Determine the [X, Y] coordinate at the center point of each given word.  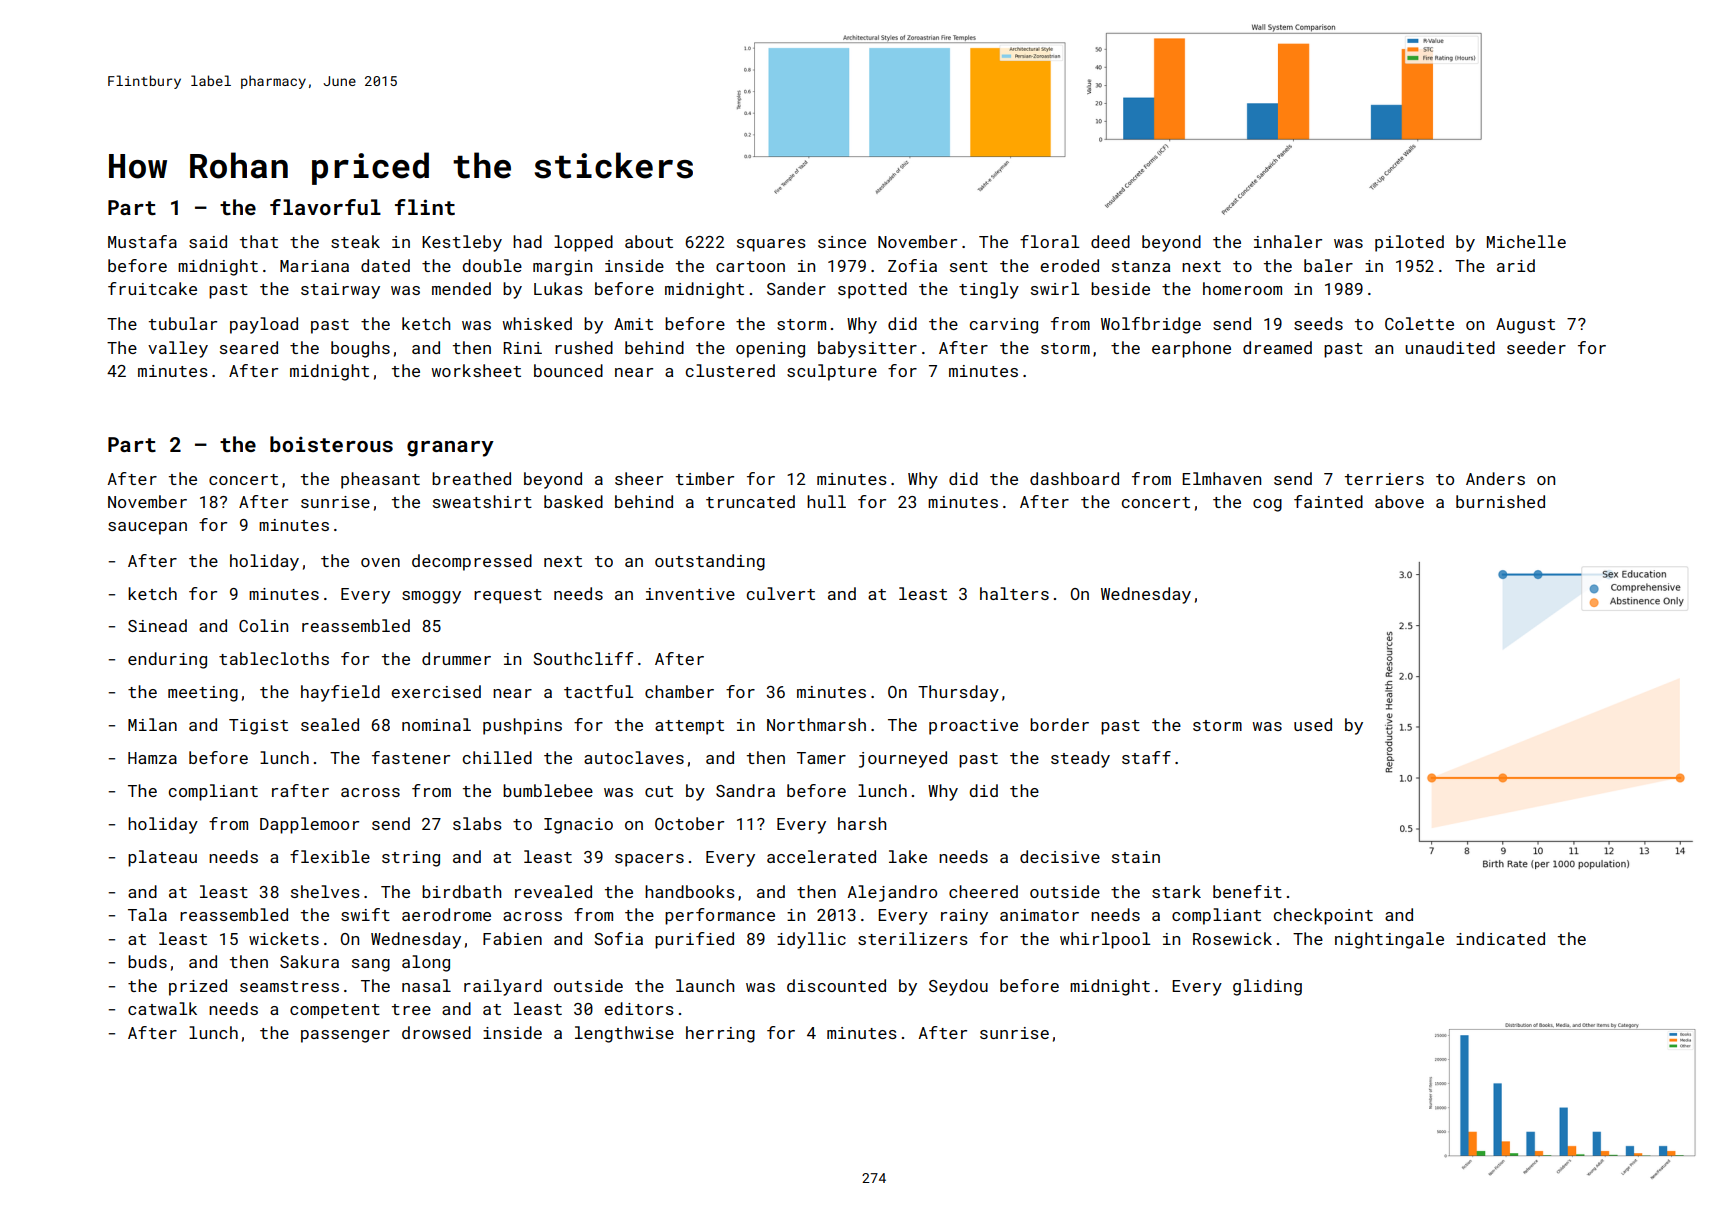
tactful [598, 691]
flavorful [325, 207]
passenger [345, 1036]
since [842, 242]
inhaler [1288, 241]
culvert [781, 593]
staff [1146, 757]
